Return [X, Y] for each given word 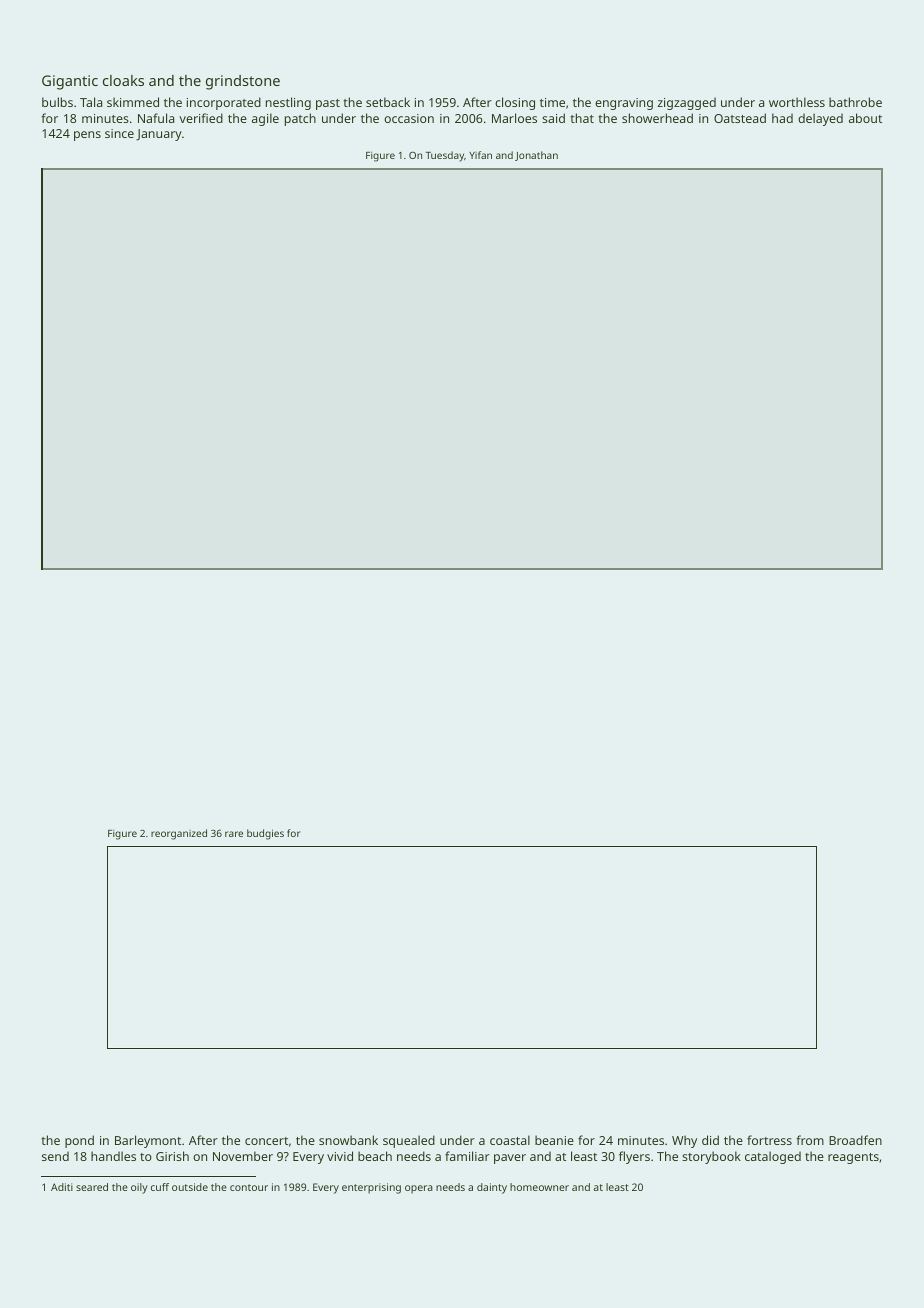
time [552, 102]
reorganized [179, 834]
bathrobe [855, 102]
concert [266, 1141]
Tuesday [445, 156]
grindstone [243, 82]
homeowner [539, 1187]
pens [87, 136]
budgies [265, 834]
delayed [820, 119]
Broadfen [855, 1140]
